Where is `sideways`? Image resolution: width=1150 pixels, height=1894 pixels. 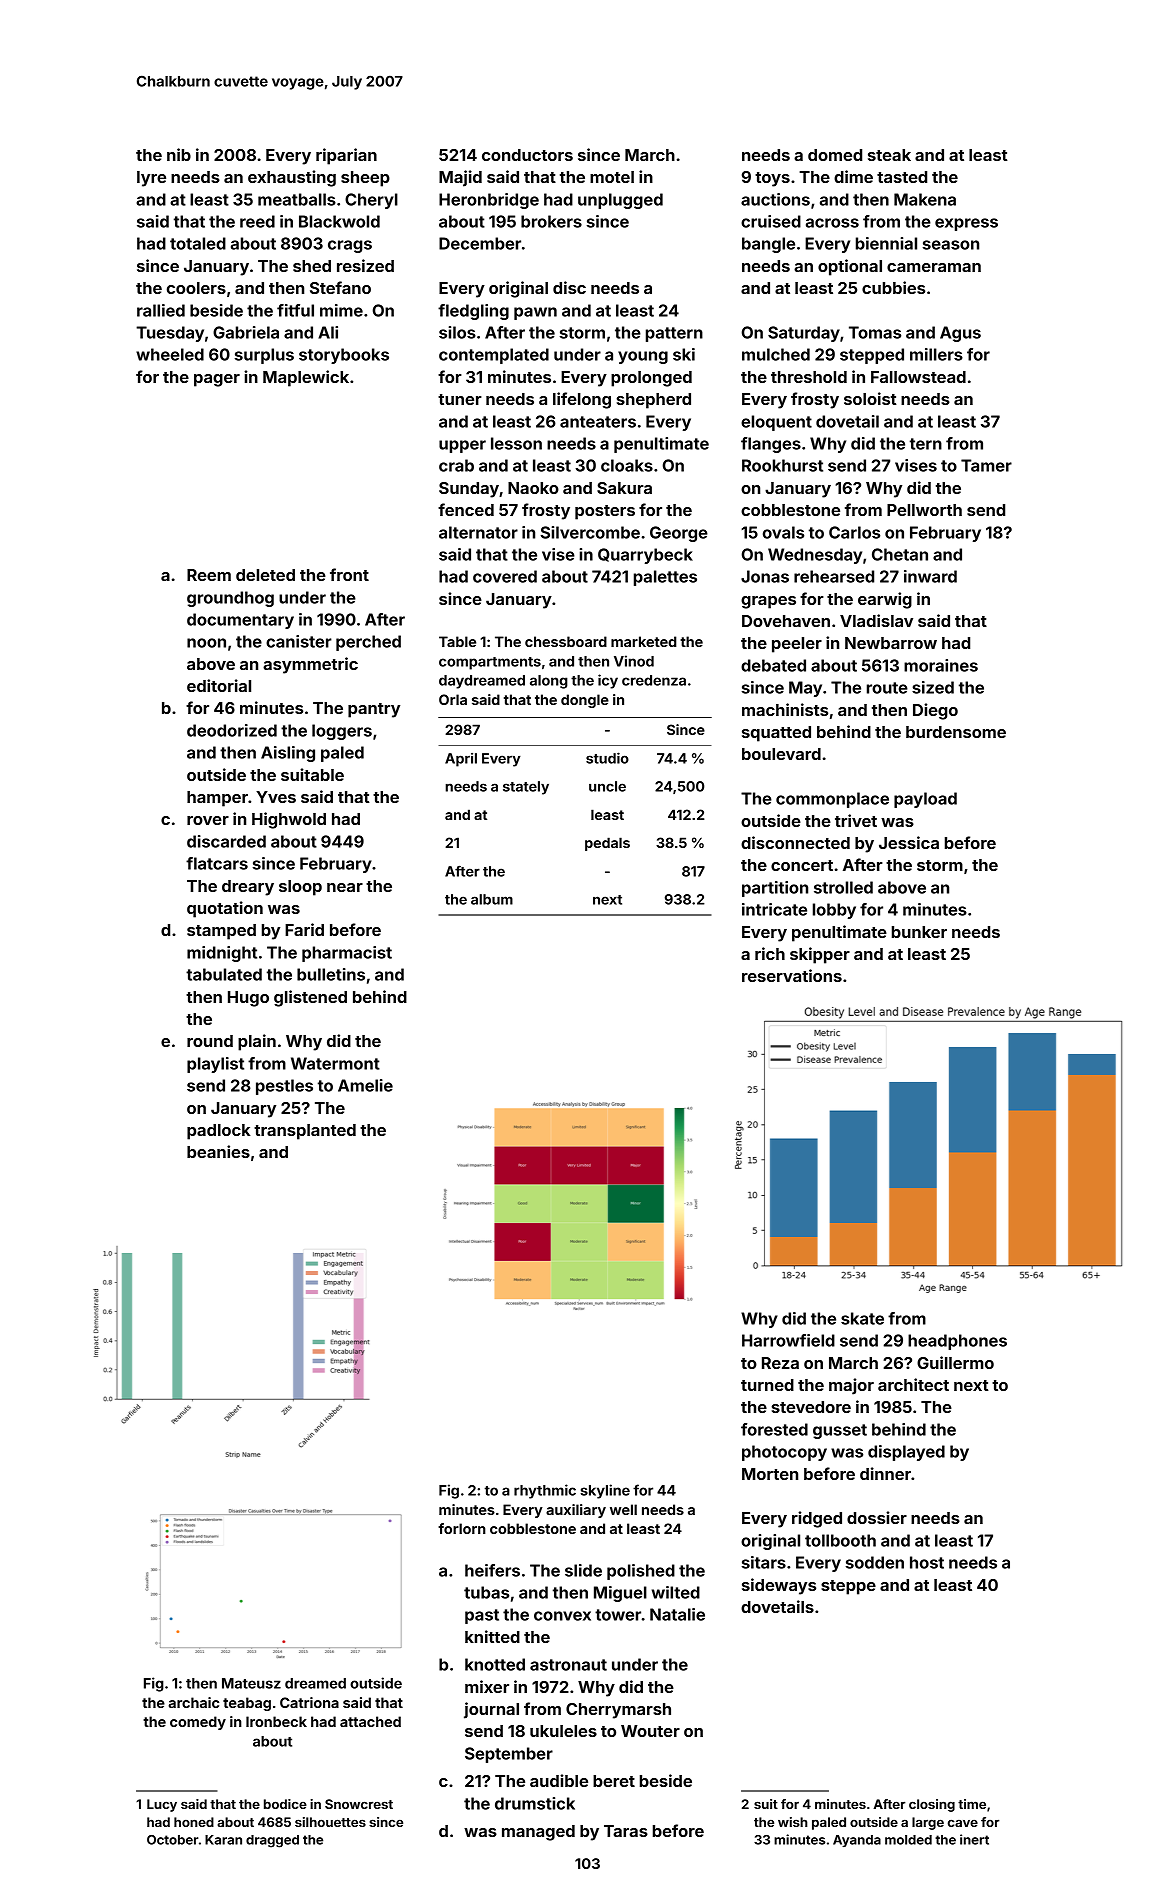
sideways is located at coordinates (779, 1586).
